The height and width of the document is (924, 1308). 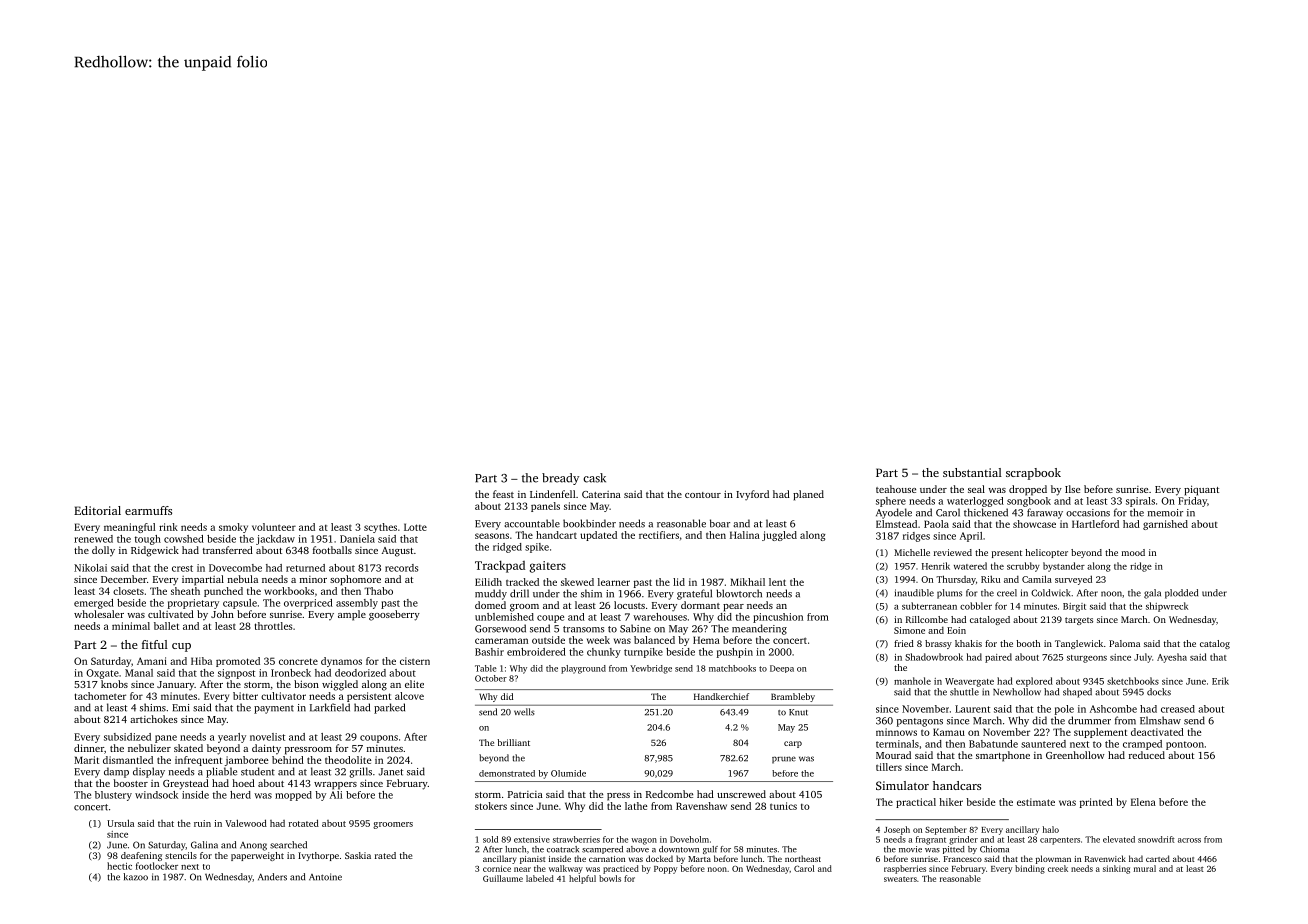 I want to click on bowls, so click(x=610, y=878).
